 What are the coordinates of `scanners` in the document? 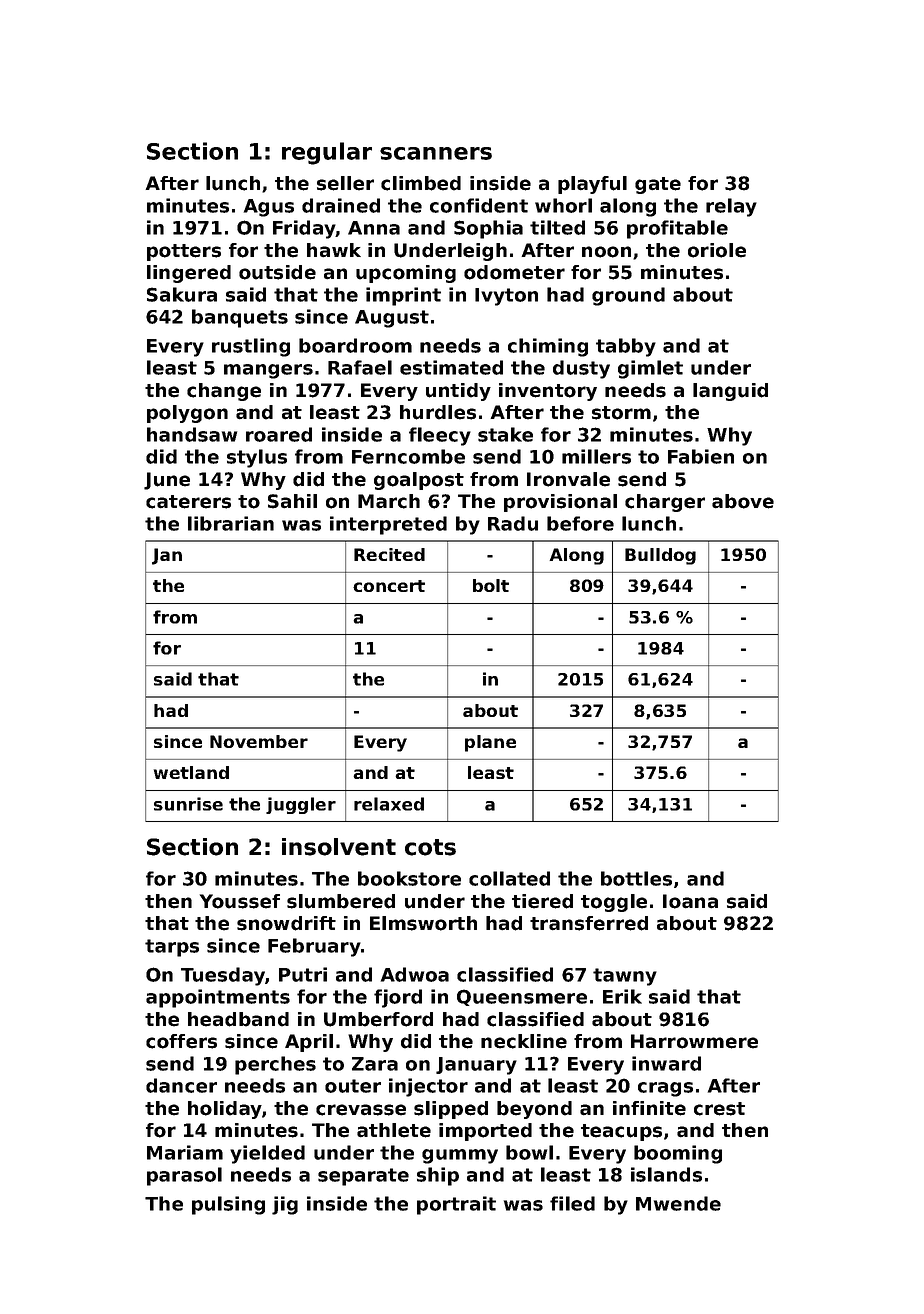 It's located at (436, 153).
